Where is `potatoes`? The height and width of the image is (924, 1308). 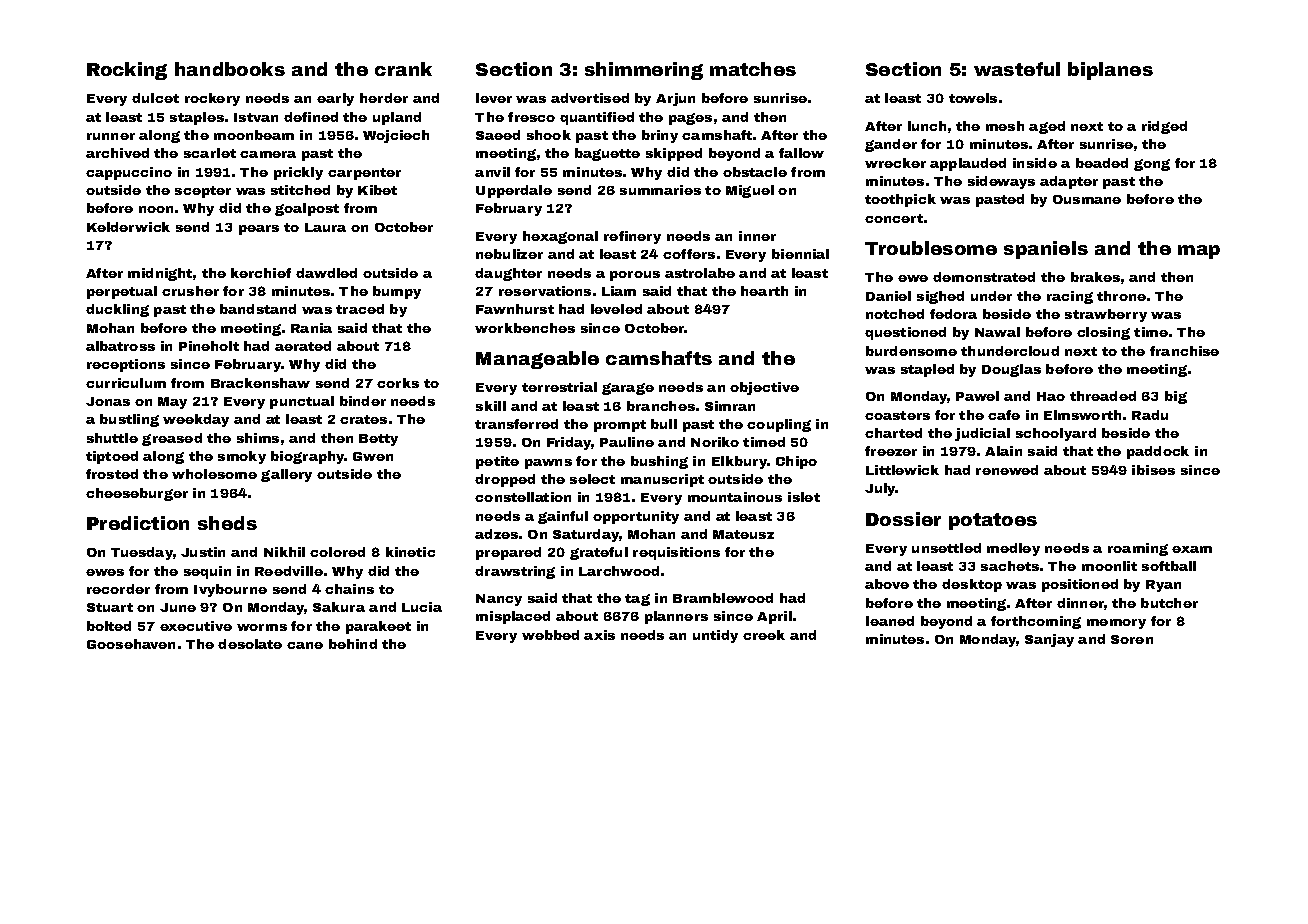
potatoes is located at coordinates (993, 521).
